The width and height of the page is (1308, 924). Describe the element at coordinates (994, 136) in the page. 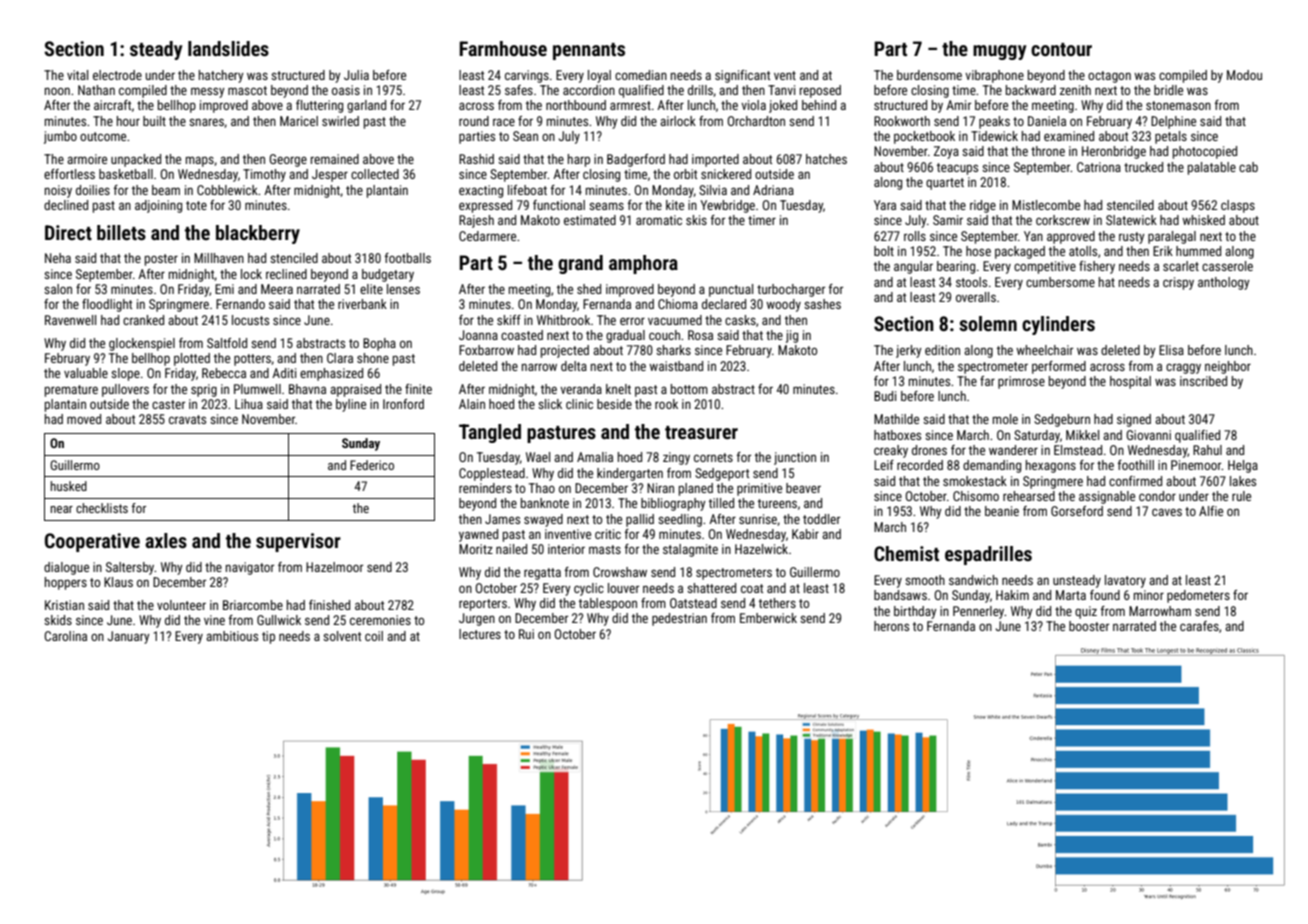

I see `Tidewick` at that location.
